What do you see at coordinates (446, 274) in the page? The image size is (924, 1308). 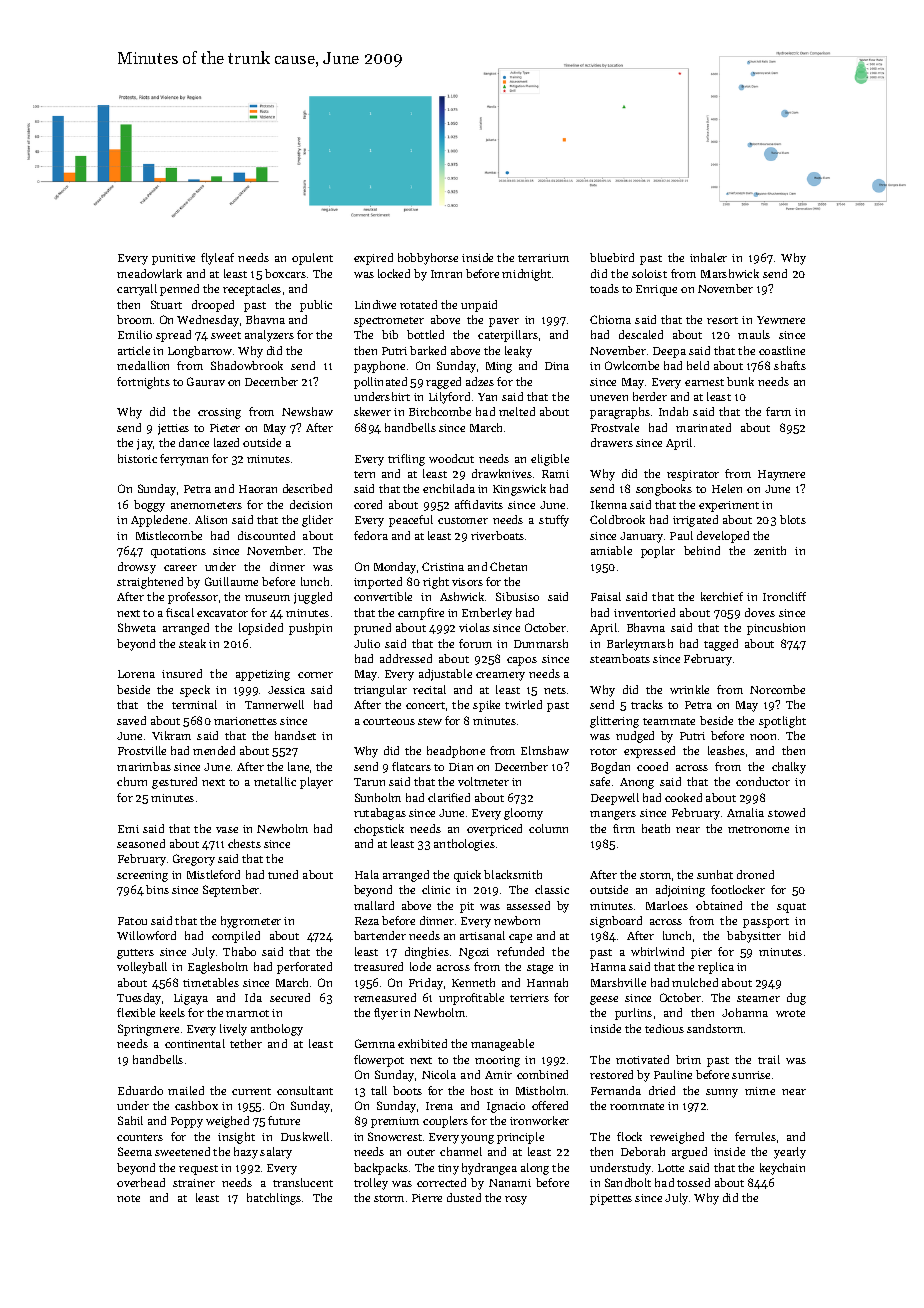 I see `Imran` at bounding box center [446, 274].
